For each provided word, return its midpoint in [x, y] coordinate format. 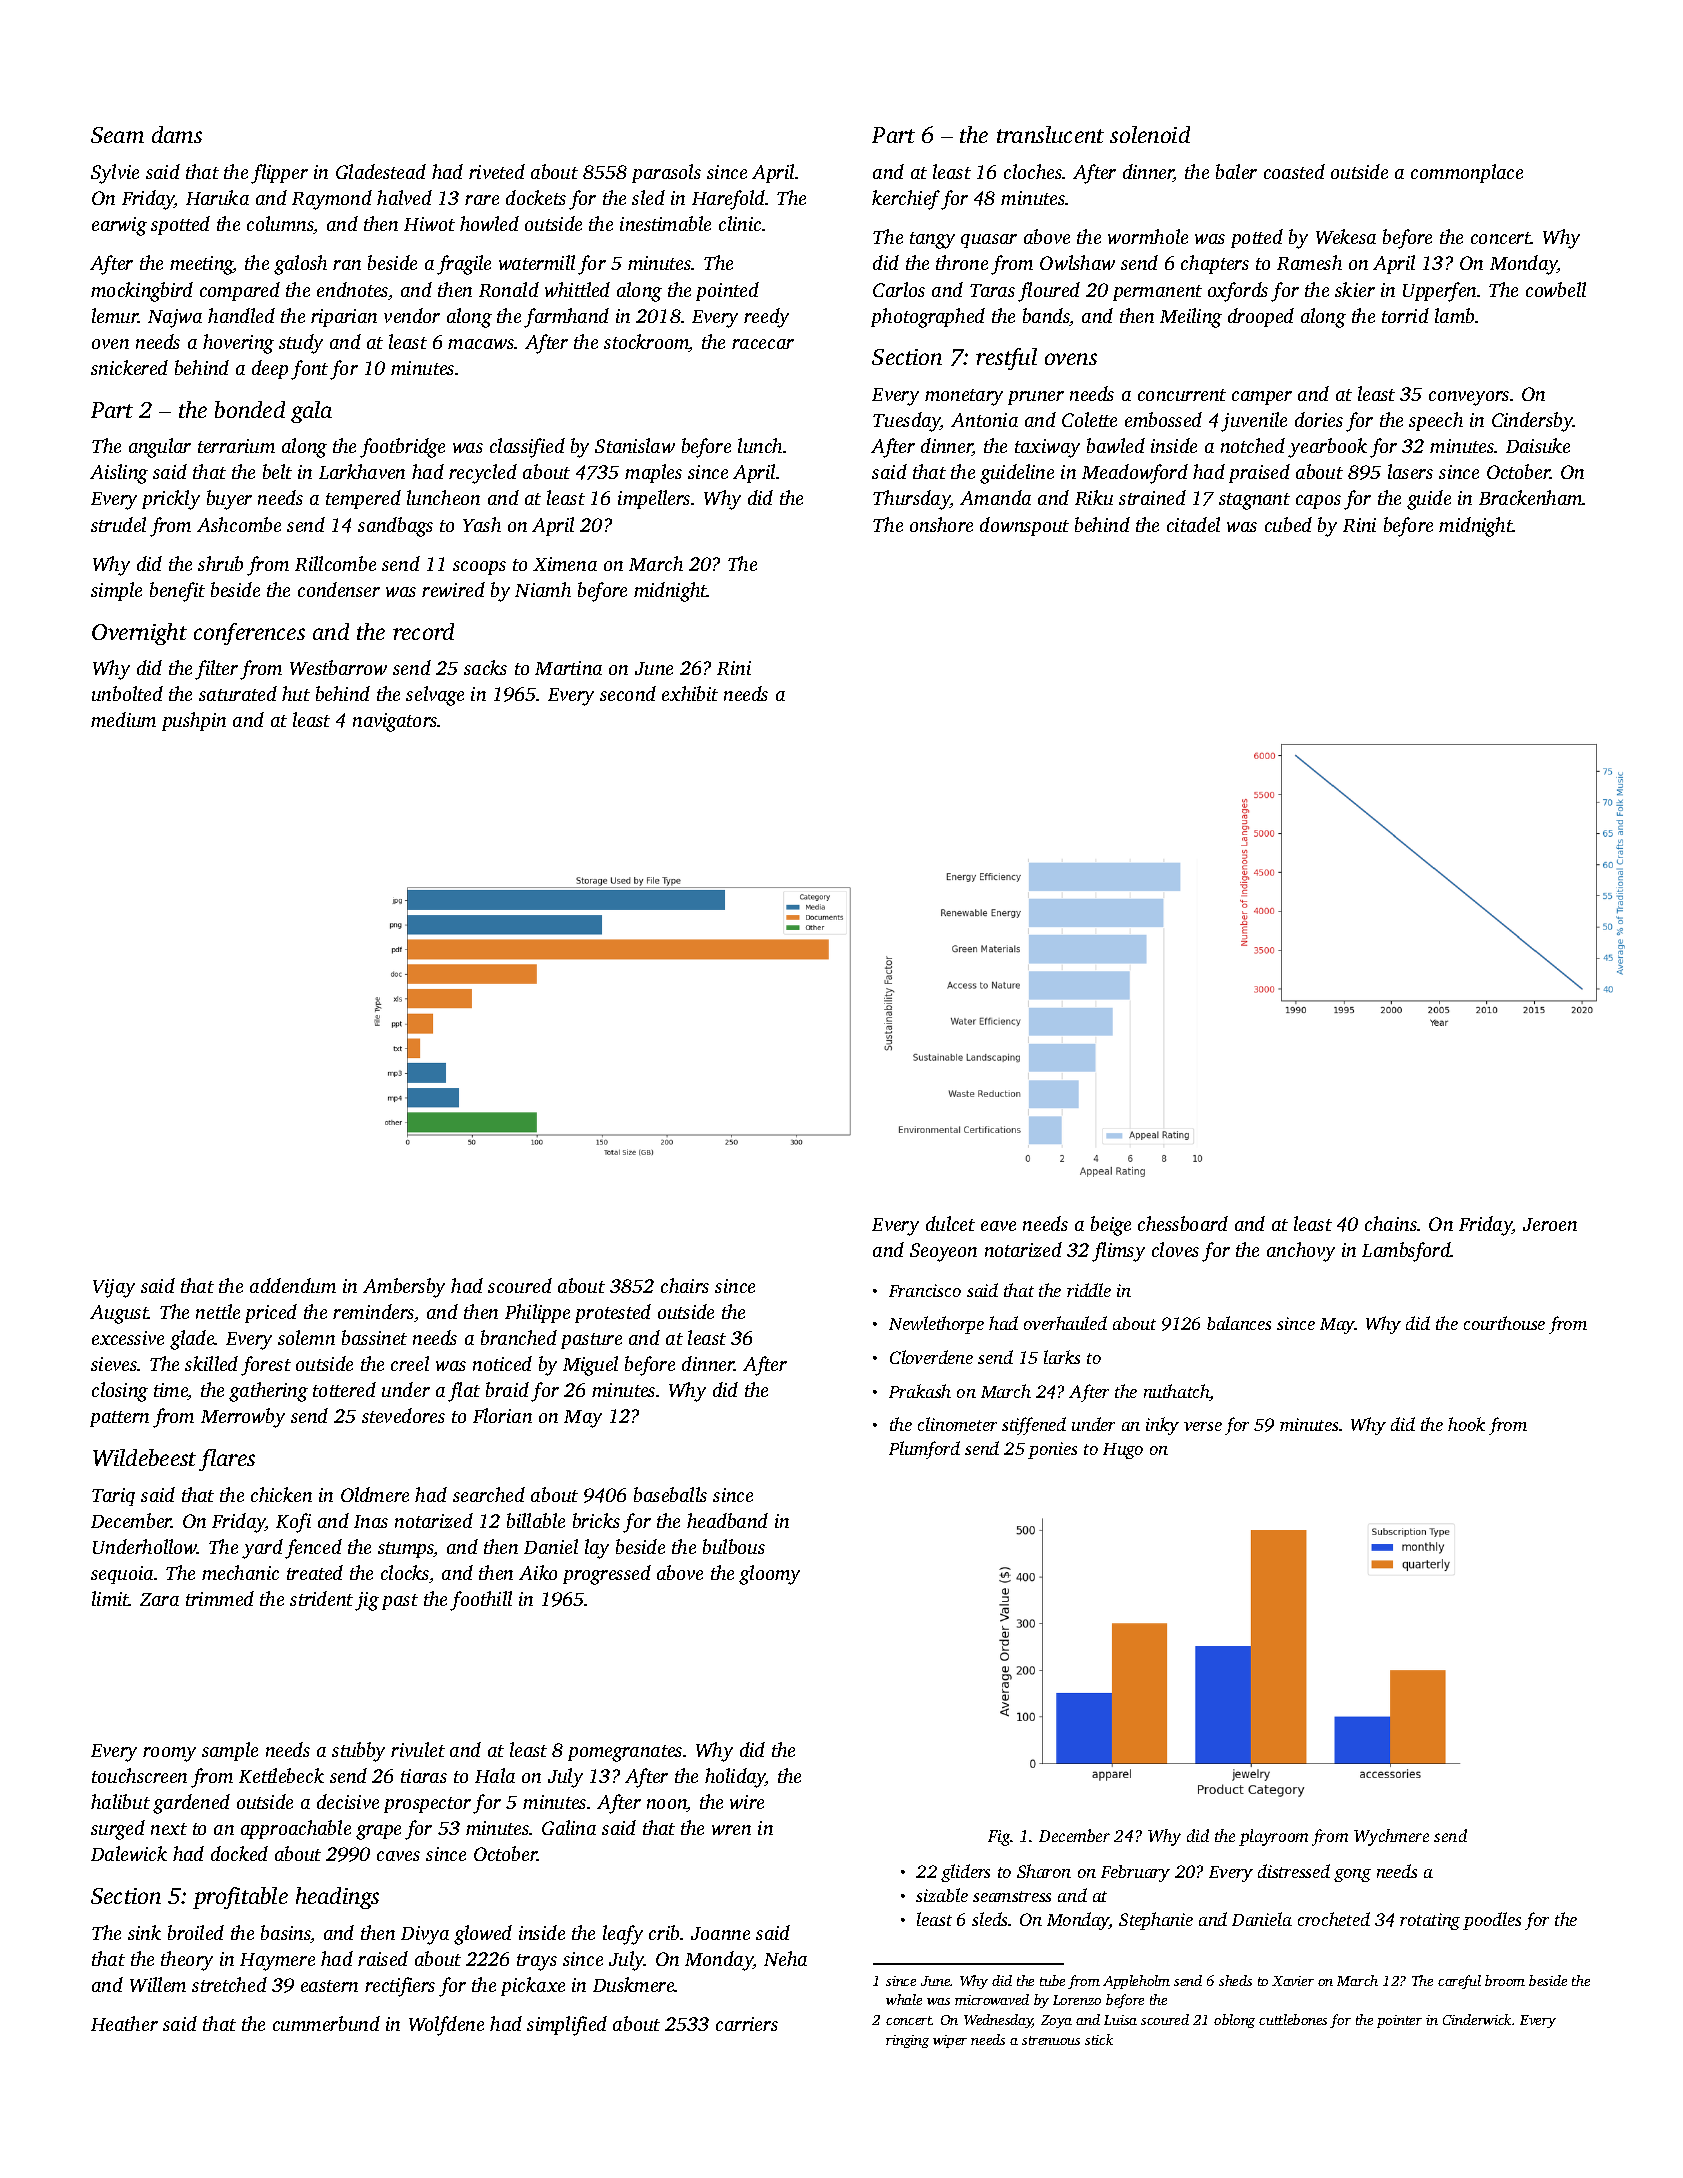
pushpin [194, 721]
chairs [685, 1285]
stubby [358, 1752]
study [301, 344]
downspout [1024, 526]
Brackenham [1531, 497]
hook [1466, 1424]
